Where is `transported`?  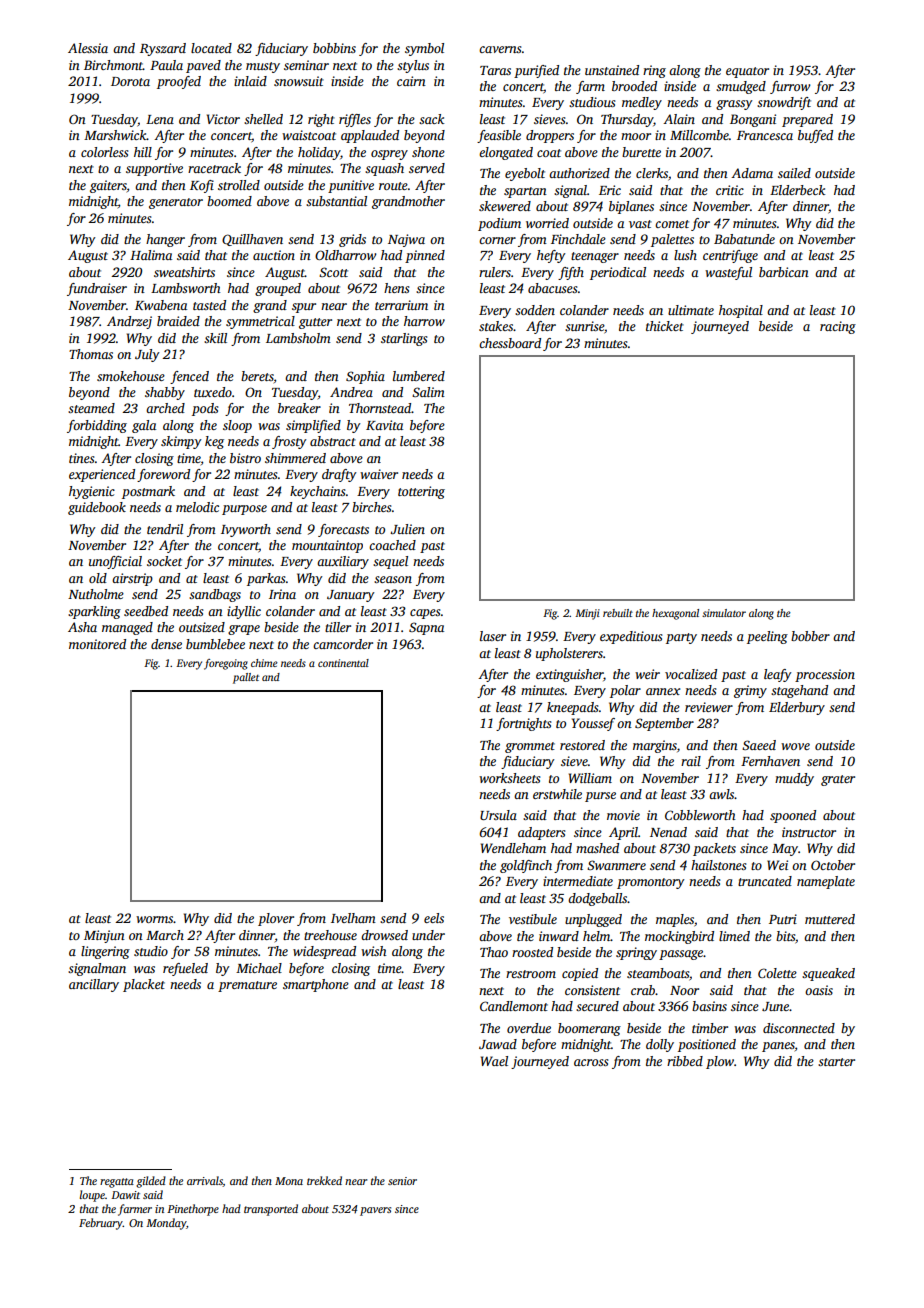
transported is located at coordinates (271, 1210).
